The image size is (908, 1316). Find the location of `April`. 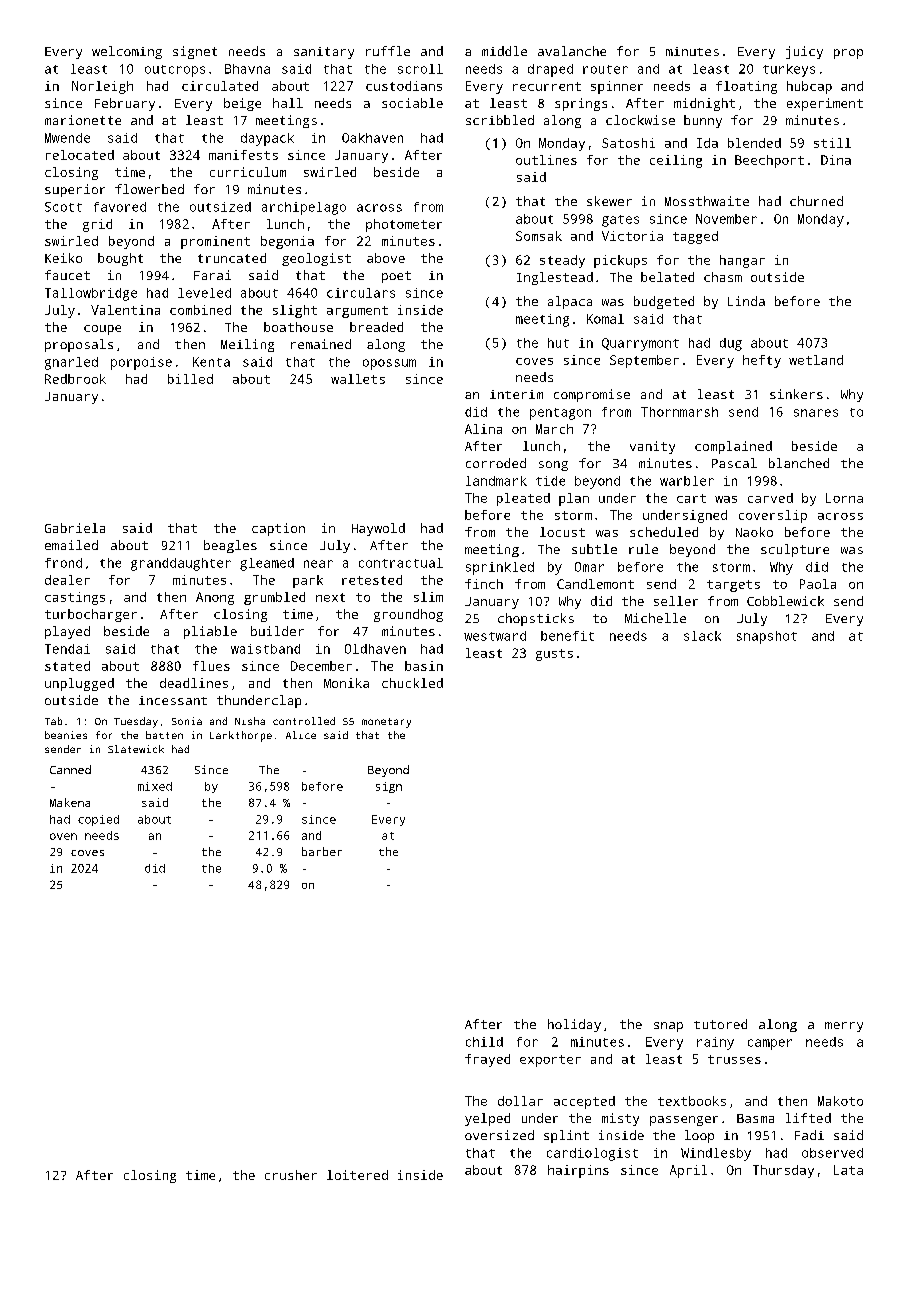

April is located at coordinates (688, 1171).
